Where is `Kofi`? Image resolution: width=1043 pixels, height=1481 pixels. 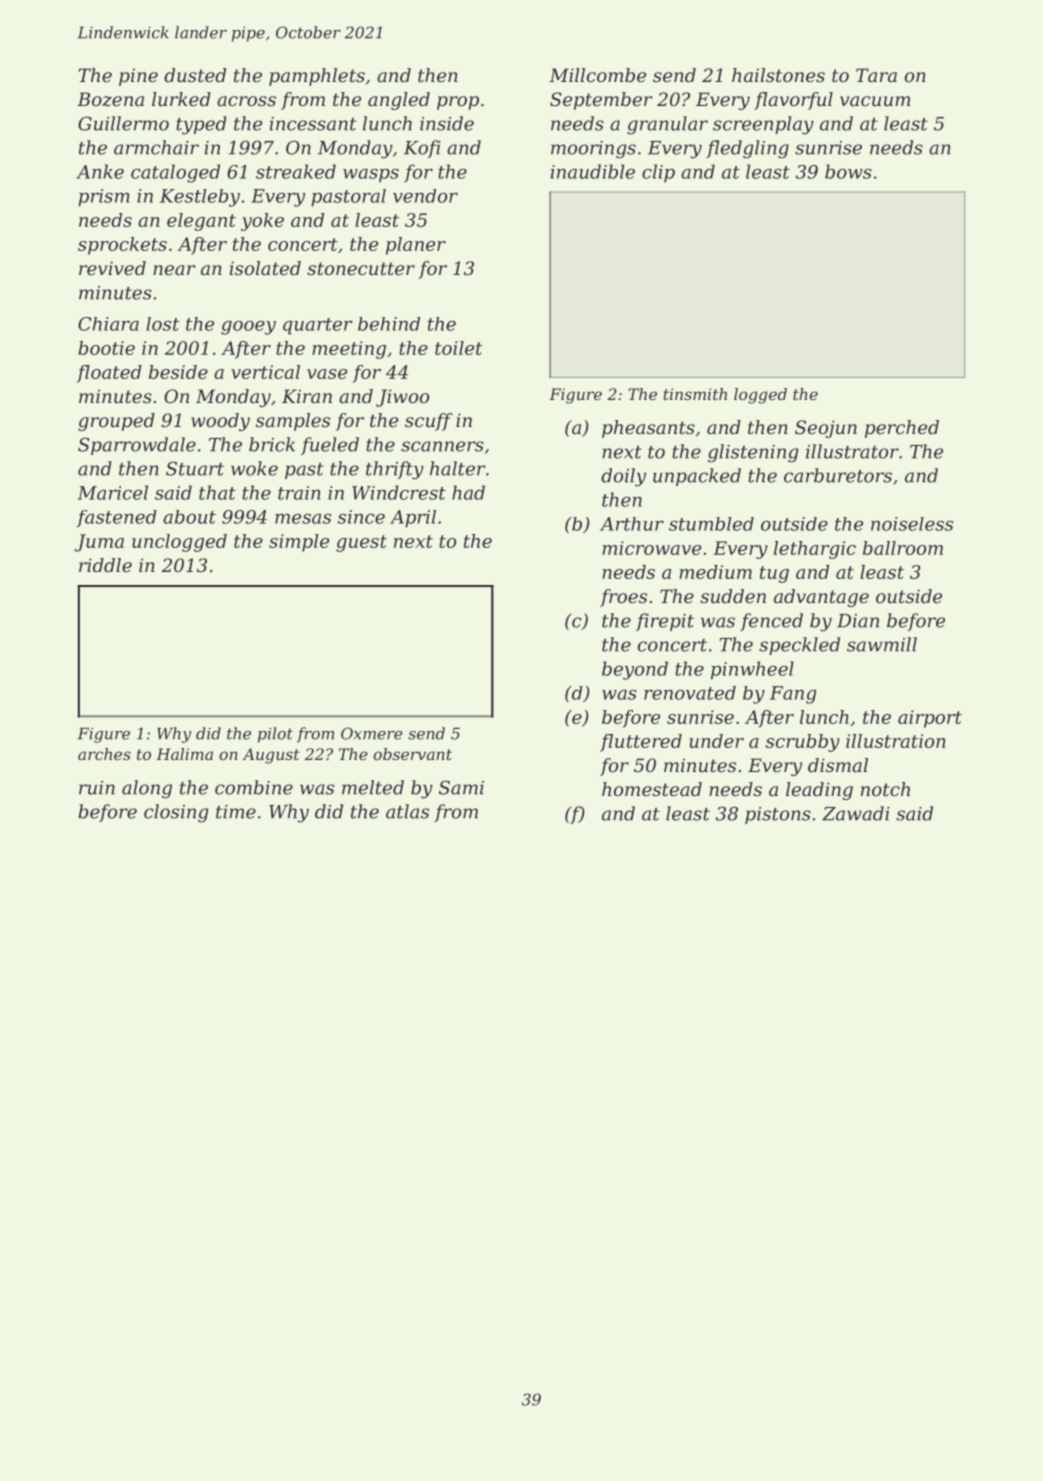 Kofi is located at coordinates (422, 149).
